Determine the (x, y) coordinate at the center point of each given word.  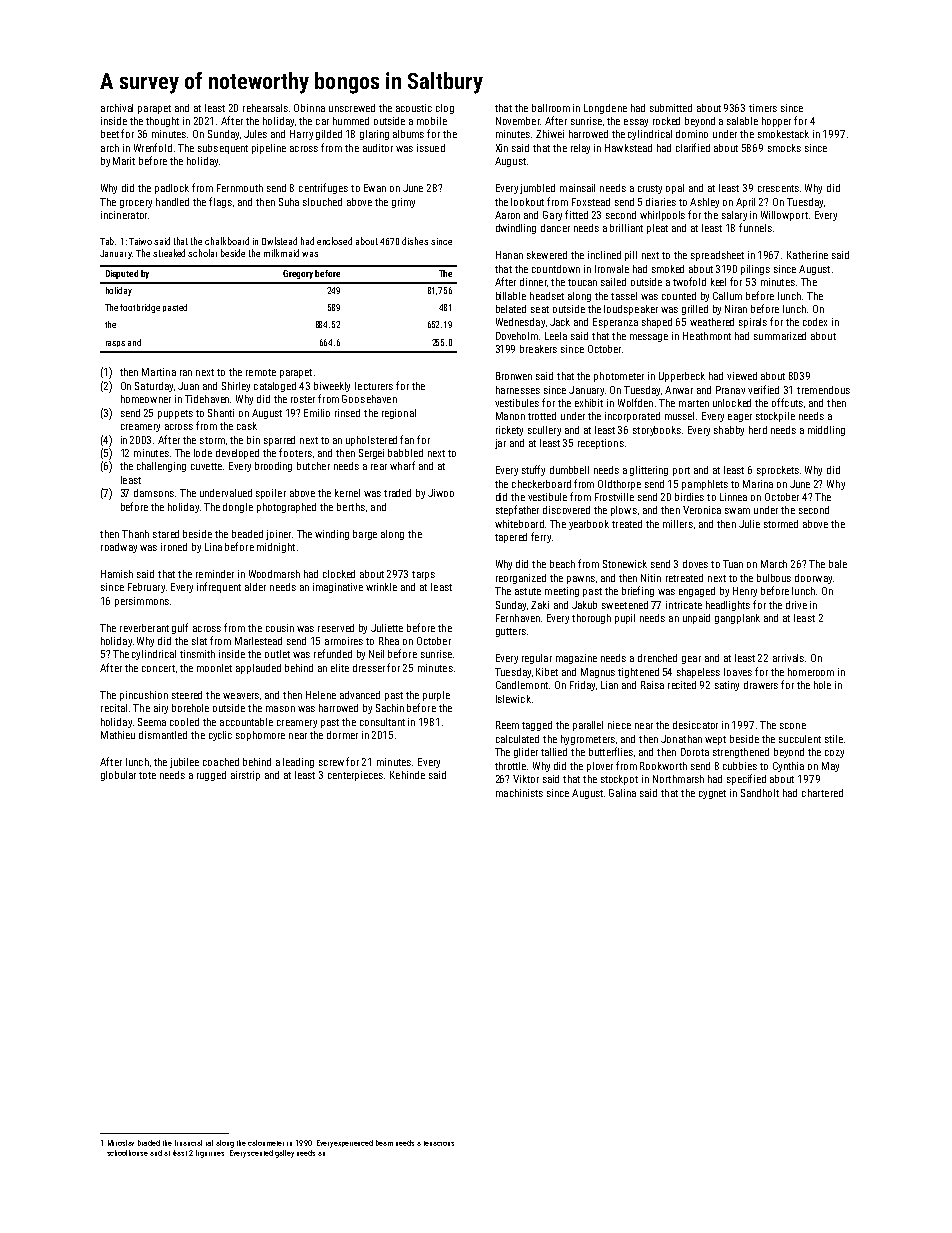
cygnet (712, 794)
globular (118, 776)
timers (763, 108)
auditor (378, 148)
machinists (519, 793)
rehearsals (265, 108)
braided (149, 1143)
